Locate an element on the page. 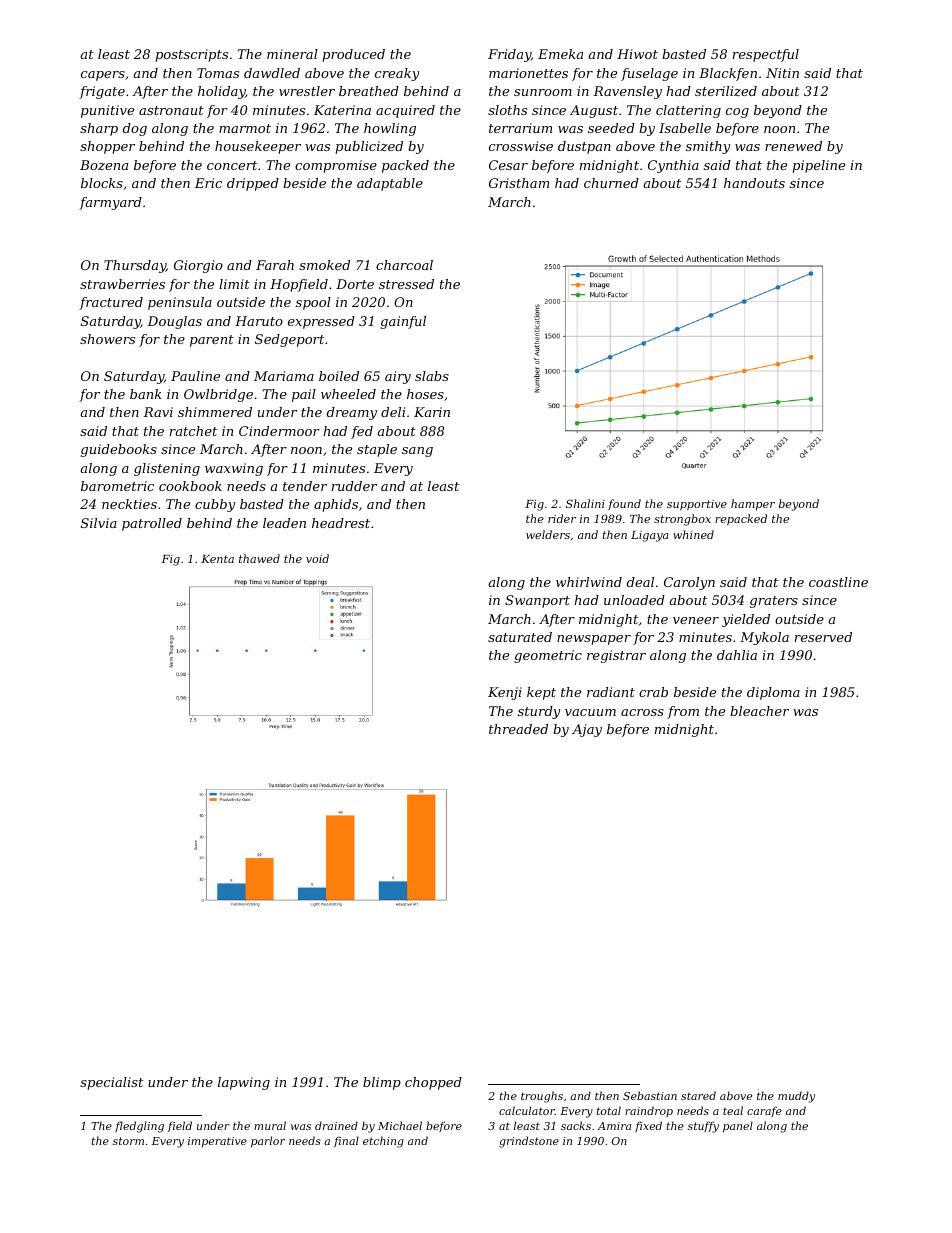  slabs is located at coordinates (432, 376).
